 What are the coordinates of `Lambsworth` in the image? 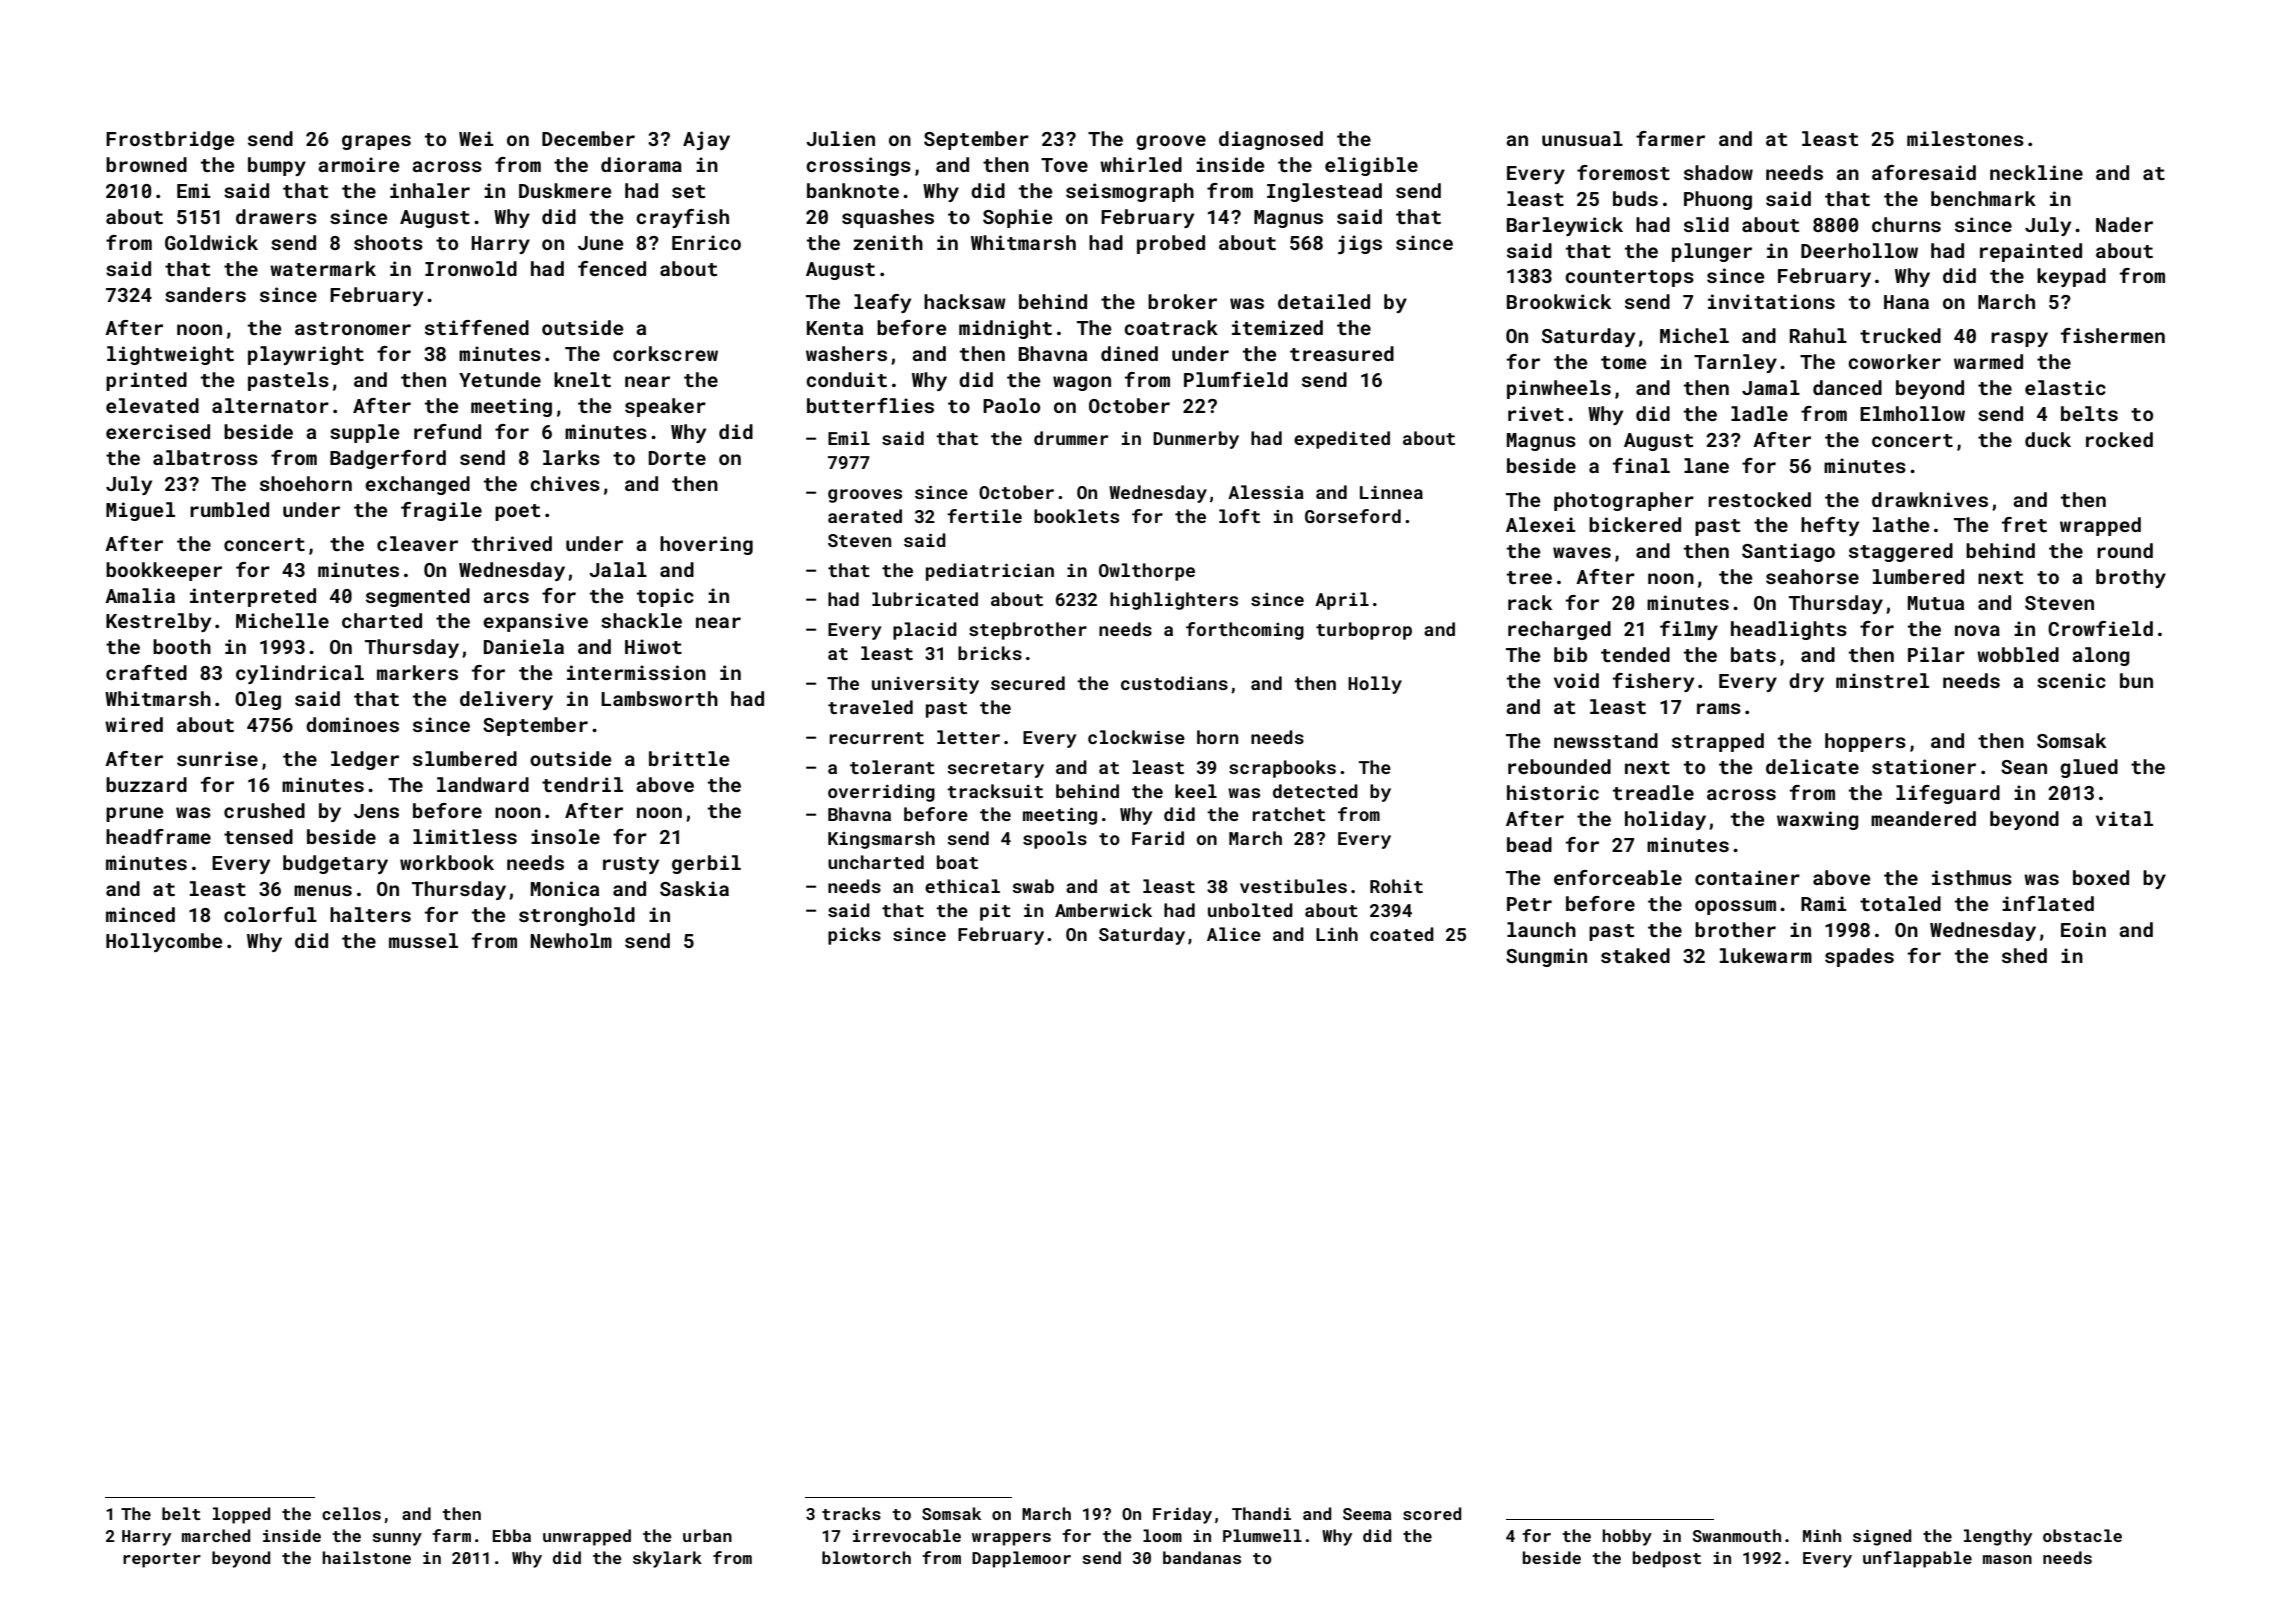 It's located at (659, 698).
